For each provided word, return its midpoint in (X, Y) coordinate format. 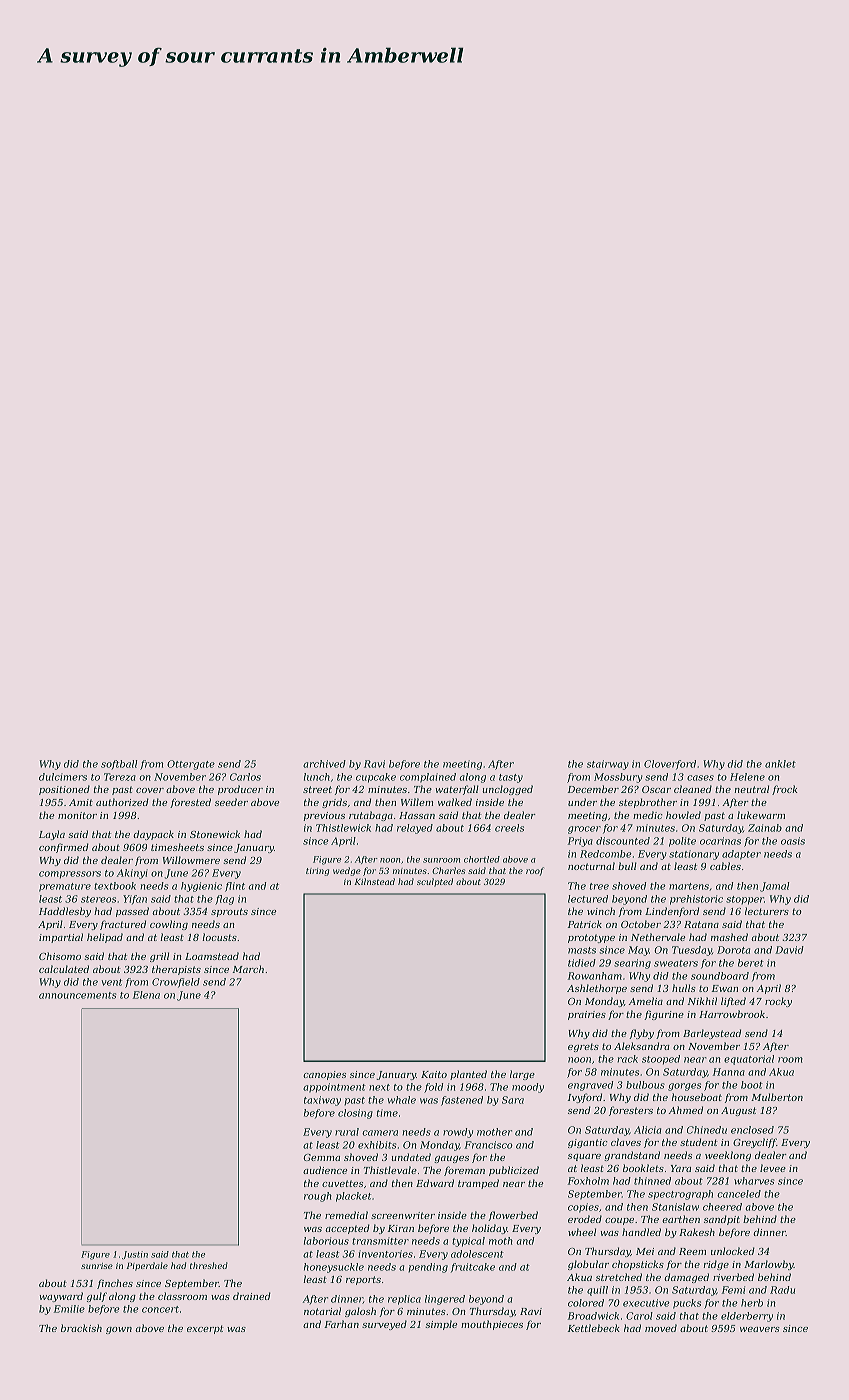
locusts (219, 937)
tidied (582, 963)
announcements (77, 995)
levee (773, 1168)
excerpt (205, 1329)
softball (119, 765)
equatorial (749, 1060)
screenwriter (403, 1215)
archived (324, 764)
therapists (176, 970)
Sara (513, 1100)
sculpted (435, 882)
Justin (135, 1255)
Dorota (733, 950)
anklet (780, 764)
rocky (778, 1002)
